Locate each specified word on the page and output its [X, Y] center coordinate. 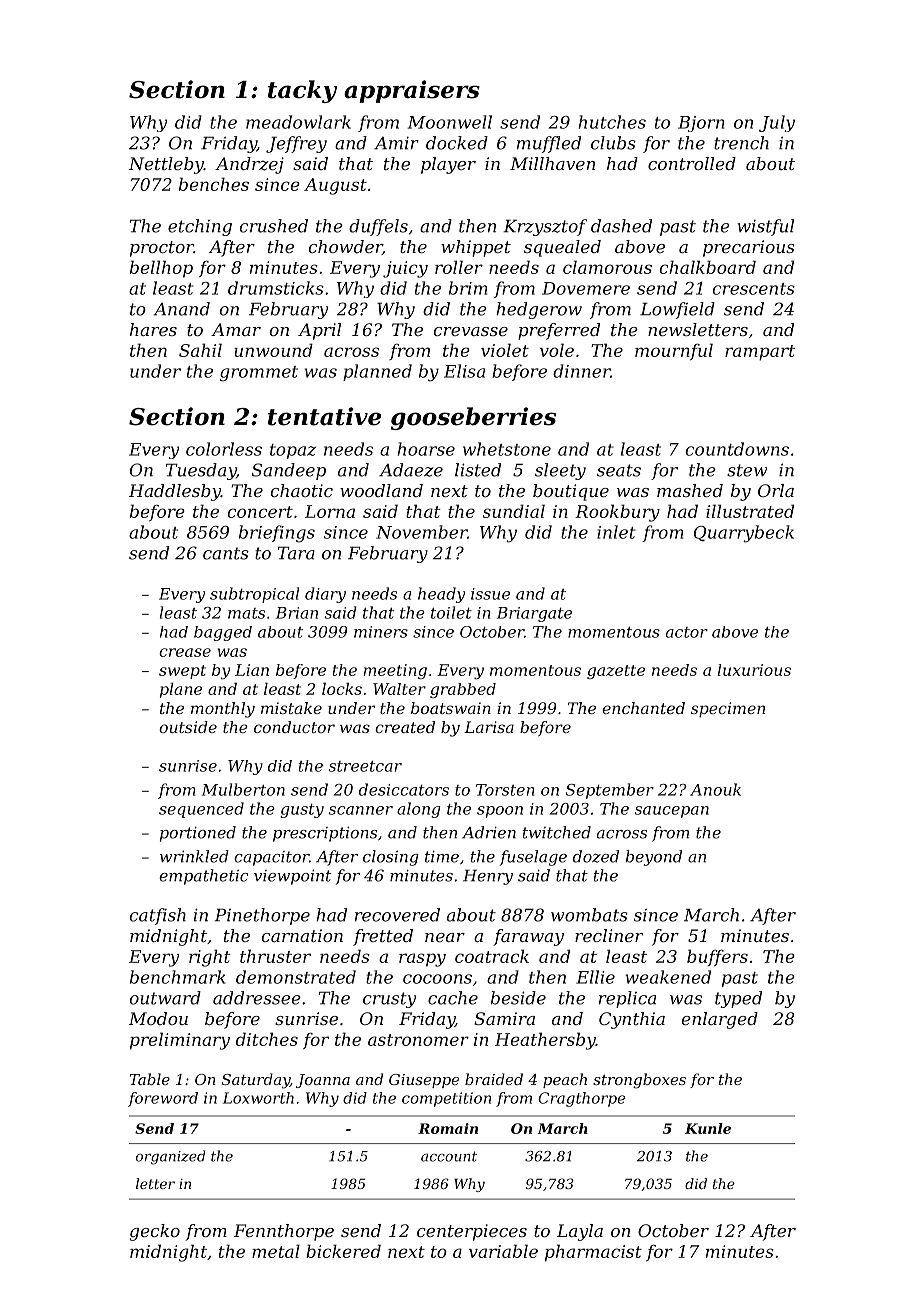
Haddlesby [175, 492]
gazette [616, 672]
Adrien [489, 832]
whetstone [507, 449]
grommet [259, 374]
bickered [343, 1251]
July [777, 123]
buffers [717, 957]
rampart [760, 353]
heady [441, 595]
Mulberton [243, 789]
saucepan [672, 812]
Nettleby [166, 165]
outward [165, 998]
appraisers [412, 91]
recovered [397, 915]
